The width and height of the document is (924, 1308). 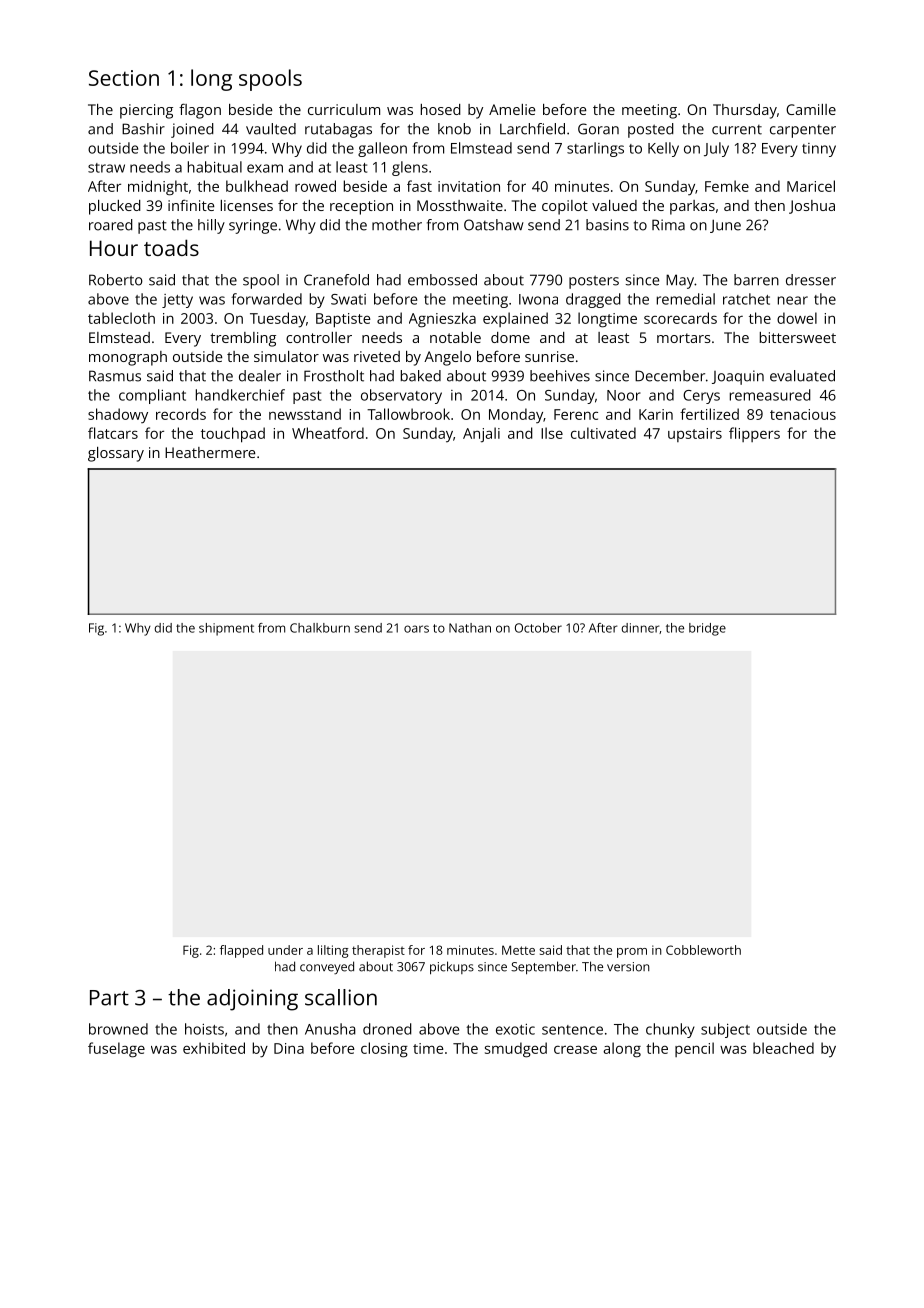 I want to click on bridge, so click(x=707, y=629).
